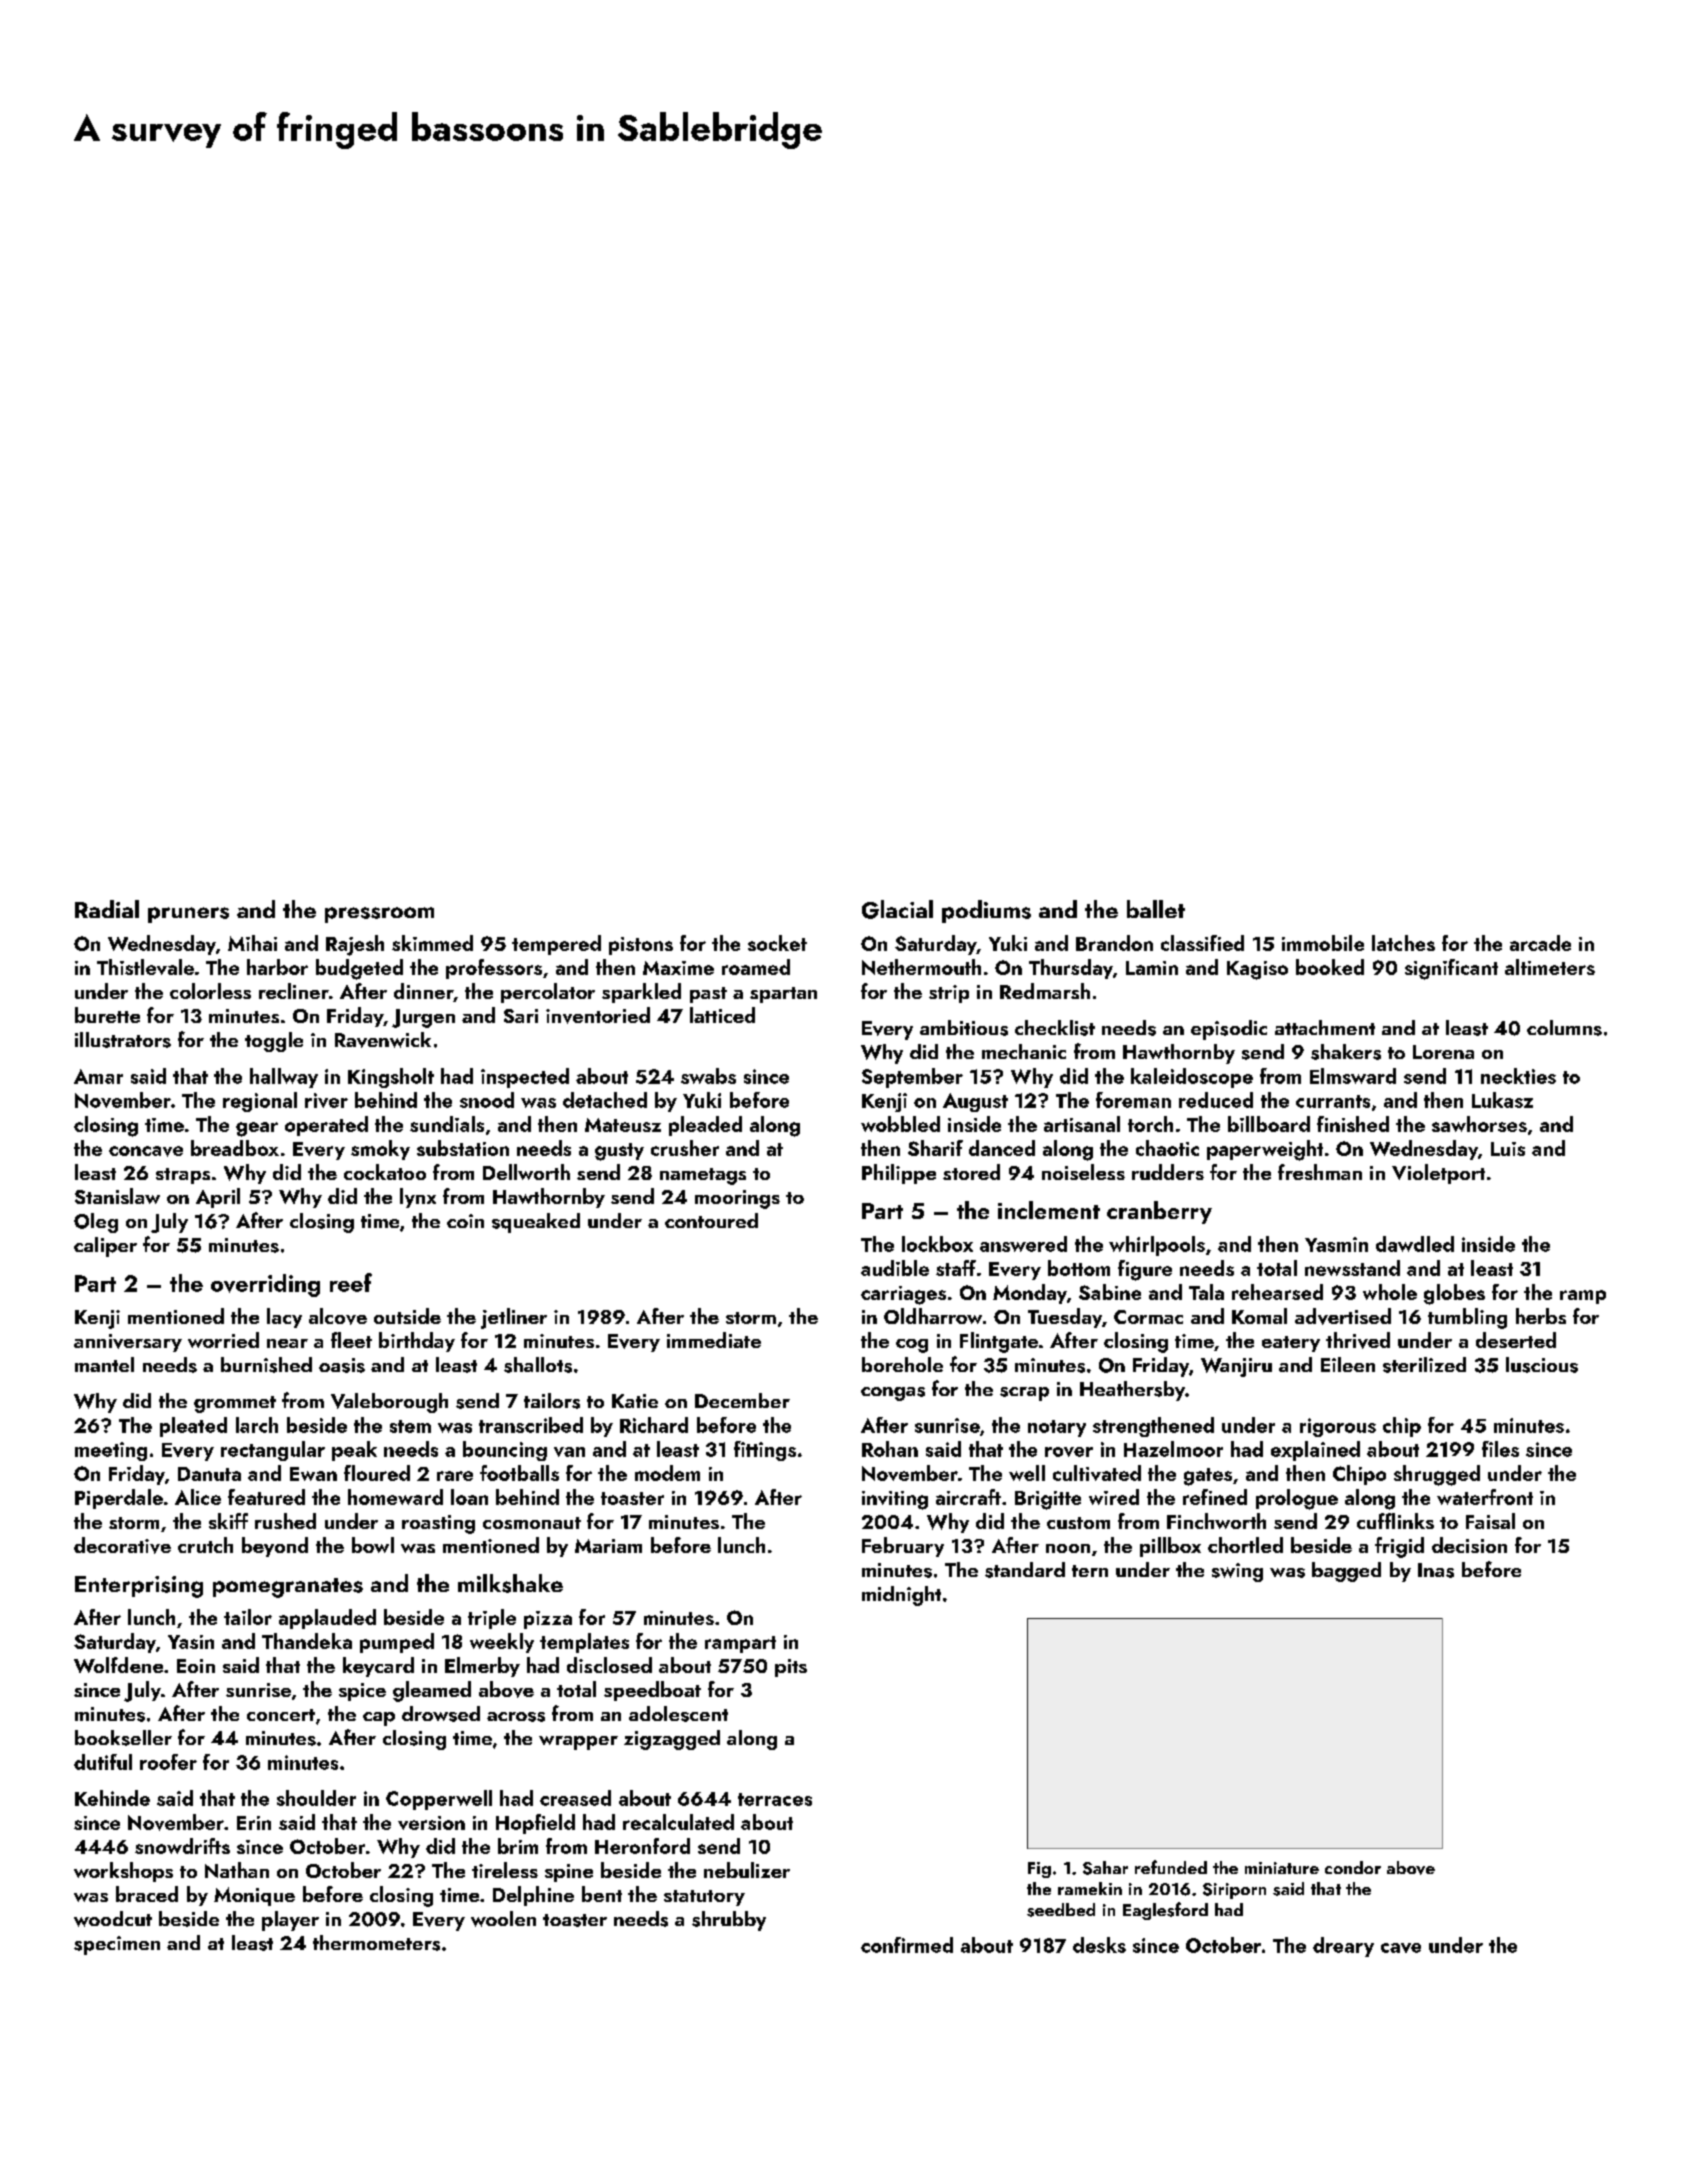 The width and height of the screenshot is (1683, 2178). Describe the element at coordinates (1343, 1947) in the screenshot. I see `dreary` at that location.
